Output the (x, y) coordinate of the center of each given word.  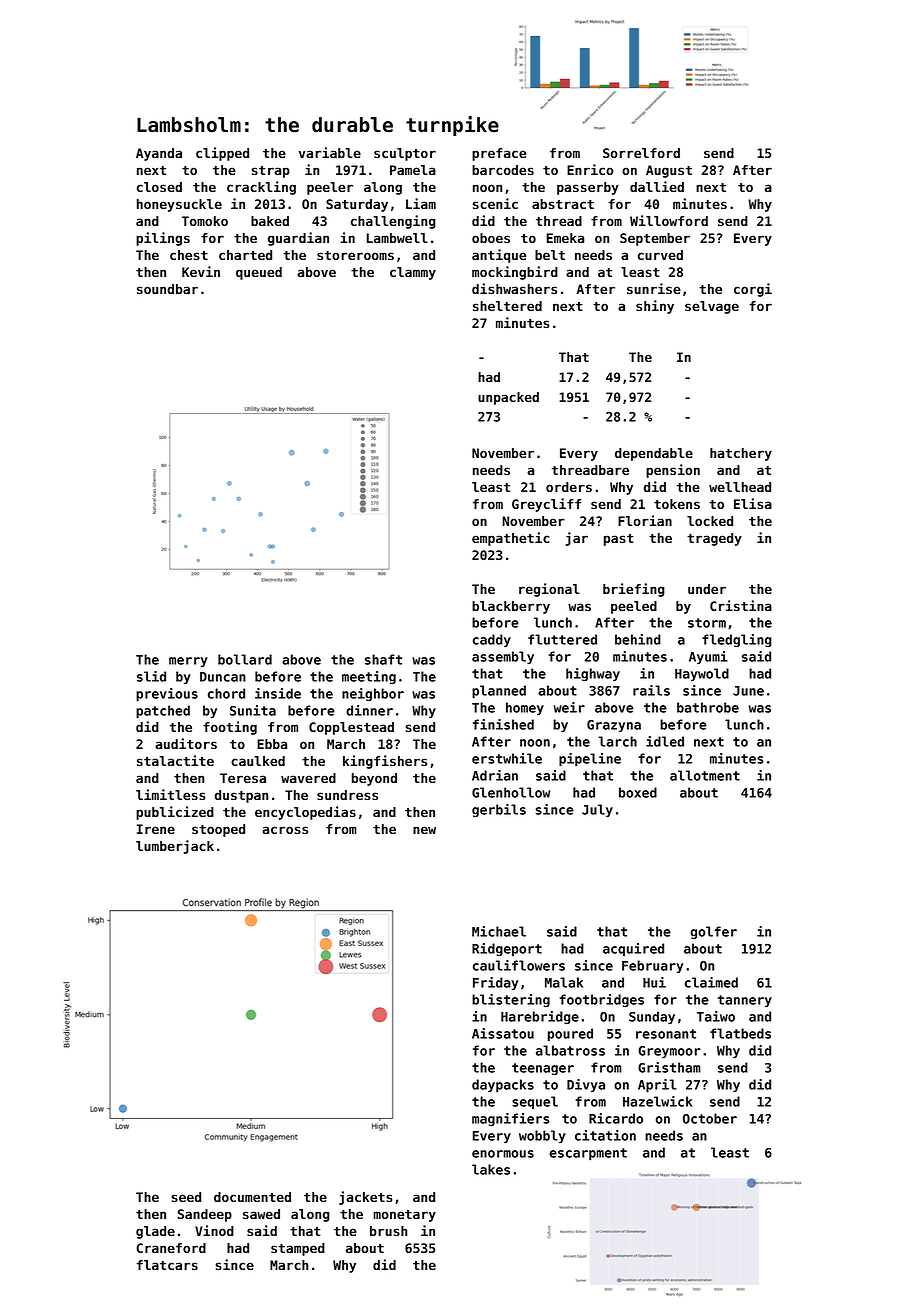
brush (388, 1231)
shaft (383, 659)
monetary (404, 1216)
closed (159, 187)
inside (278, 693)
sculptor (405, 154)
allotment (705, 775)
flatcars (167, 1265)
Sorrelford (641, 153)
